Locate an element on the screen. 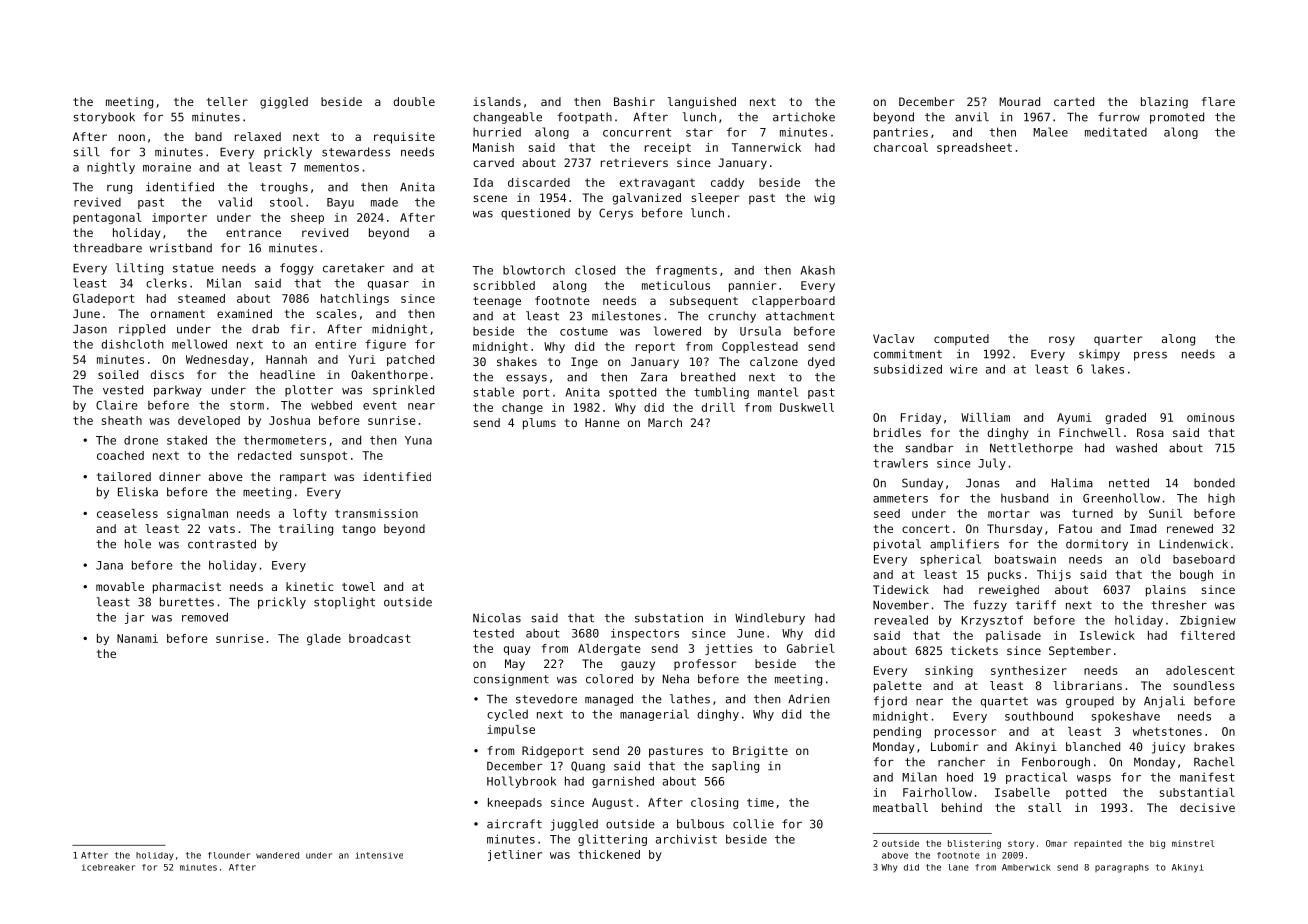 Image resolution: width=1308 pixels, height=924 pixels. towel is located at coordinates (358, 586).
